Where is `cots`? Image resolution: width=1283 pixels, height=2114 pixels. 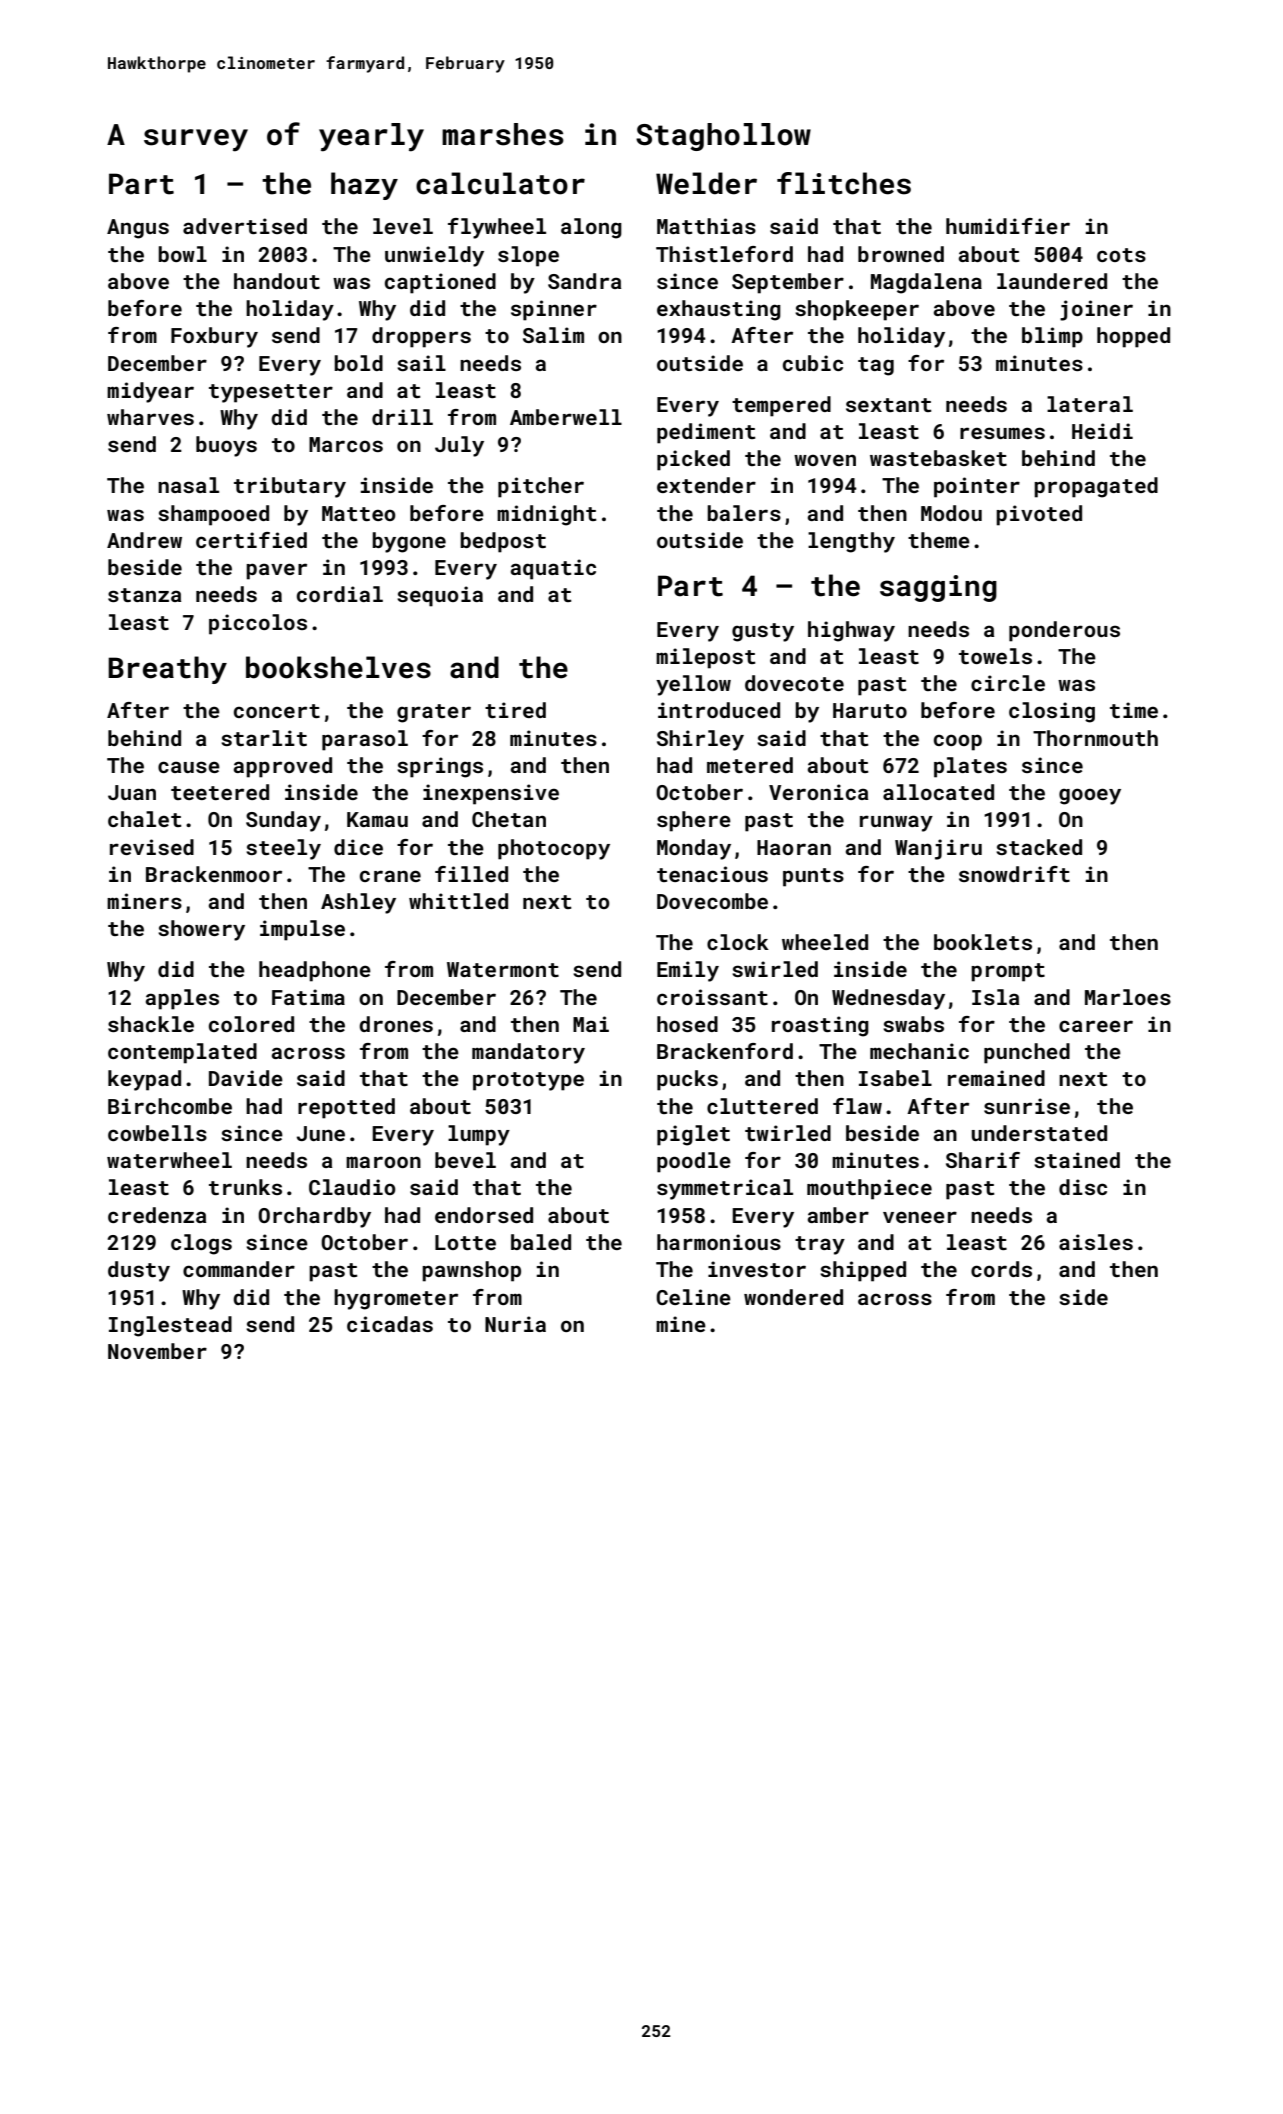
cots is located at coordinates (1121, 255).
